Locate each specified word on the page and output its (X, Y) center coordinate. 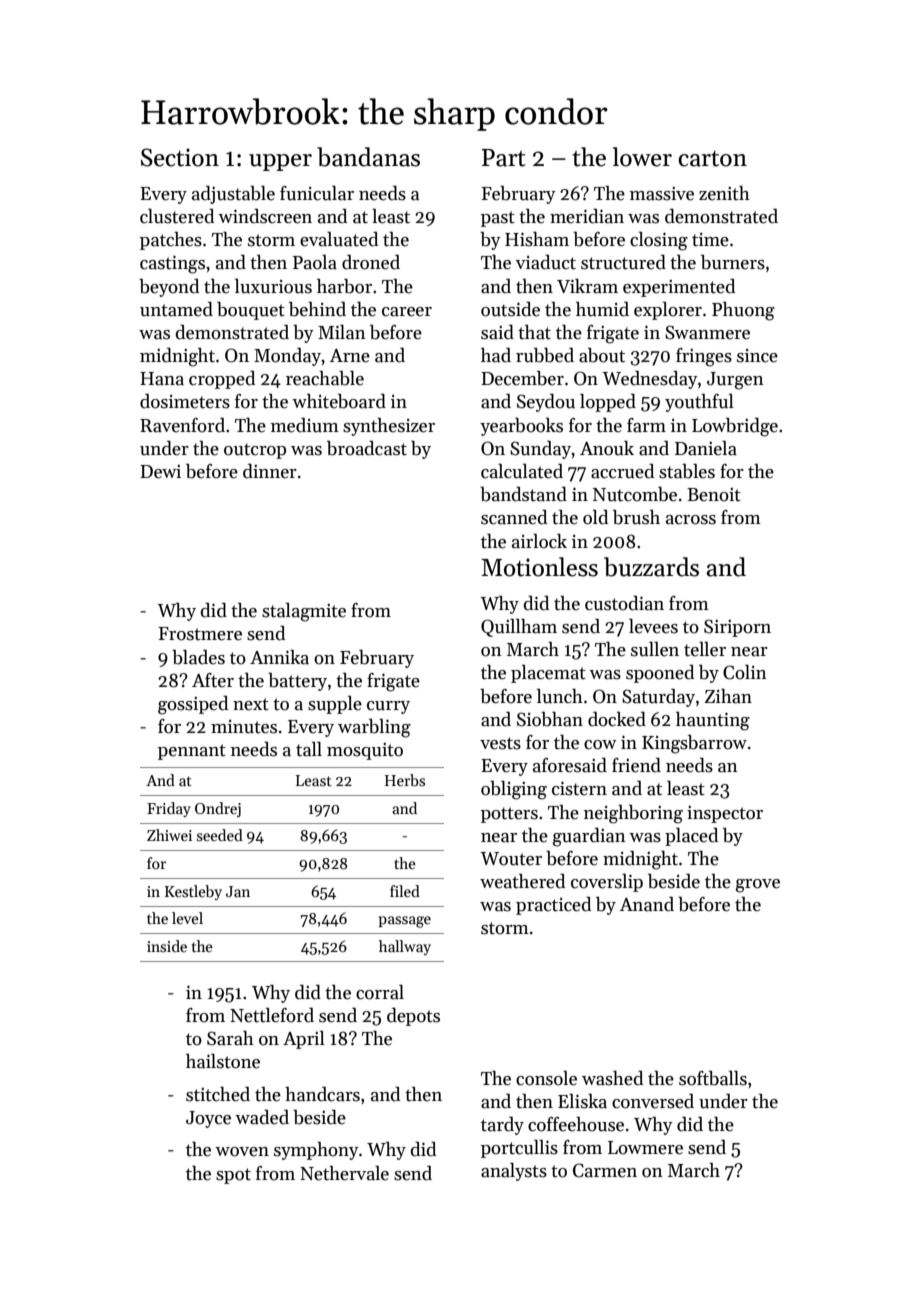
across (691, 520)
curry (388, 707)
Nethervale (344, 1173)
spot (233, 1176)
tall (309, 749)
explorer (668, 311)
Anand (647, 904)
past (498, 219)
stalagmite (304, 612)
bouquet (251, 311)
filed (405, 891)
